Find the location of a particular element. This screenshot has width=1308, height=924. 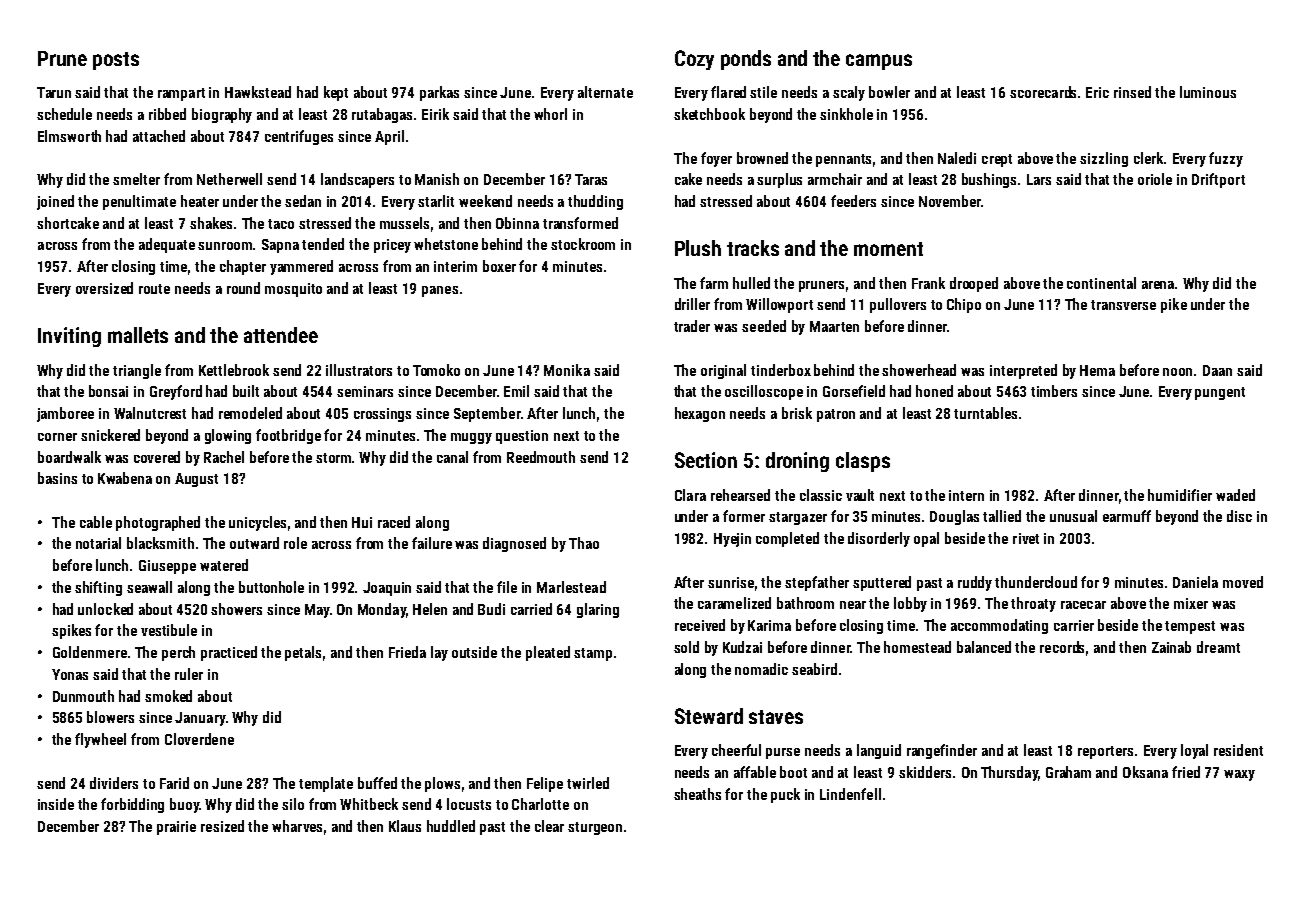

panes is located at coordinates (440, 291).
